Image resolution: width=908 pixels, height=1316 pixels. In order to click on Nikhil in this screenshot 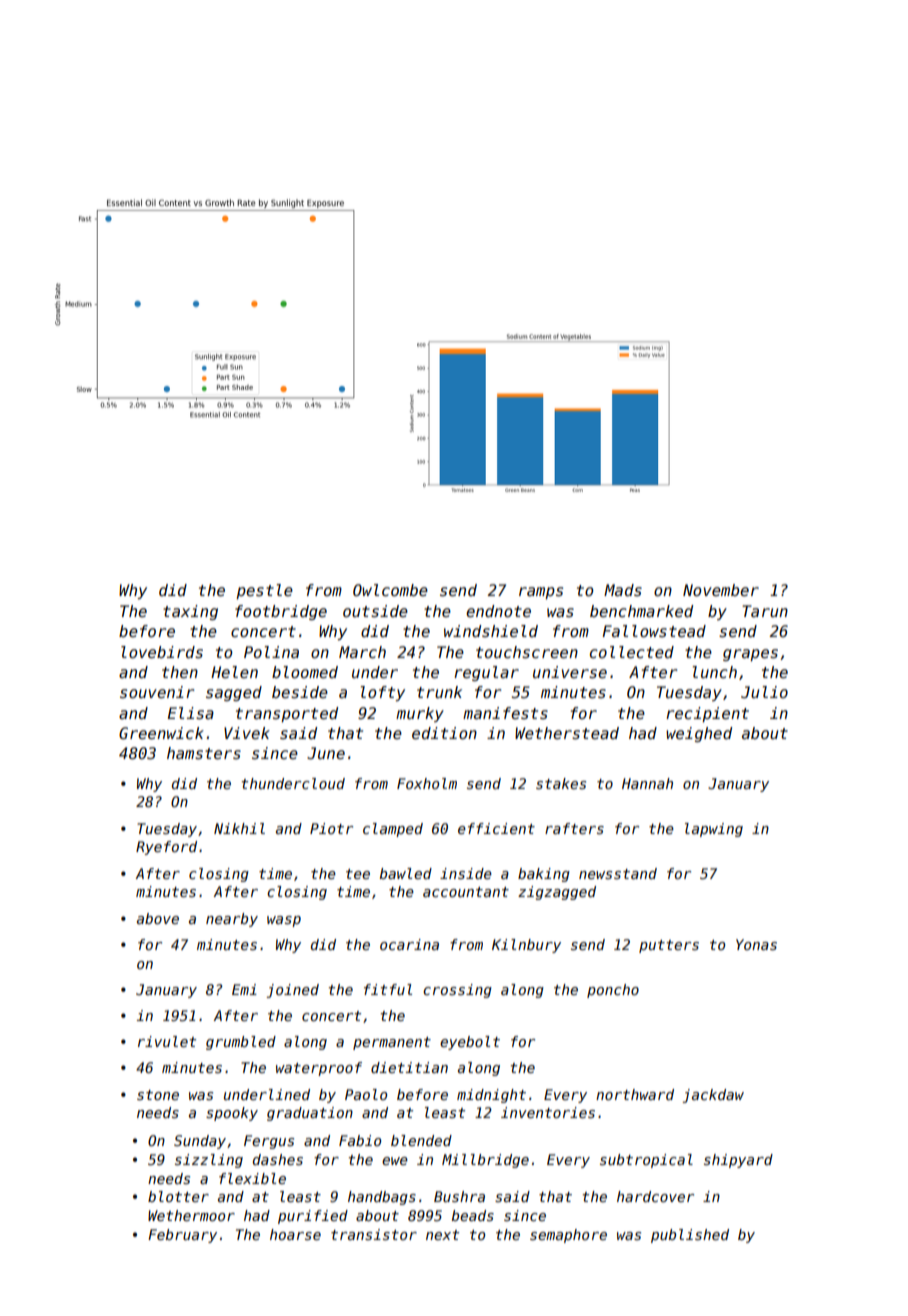, I will do `click(239, 828)`.
